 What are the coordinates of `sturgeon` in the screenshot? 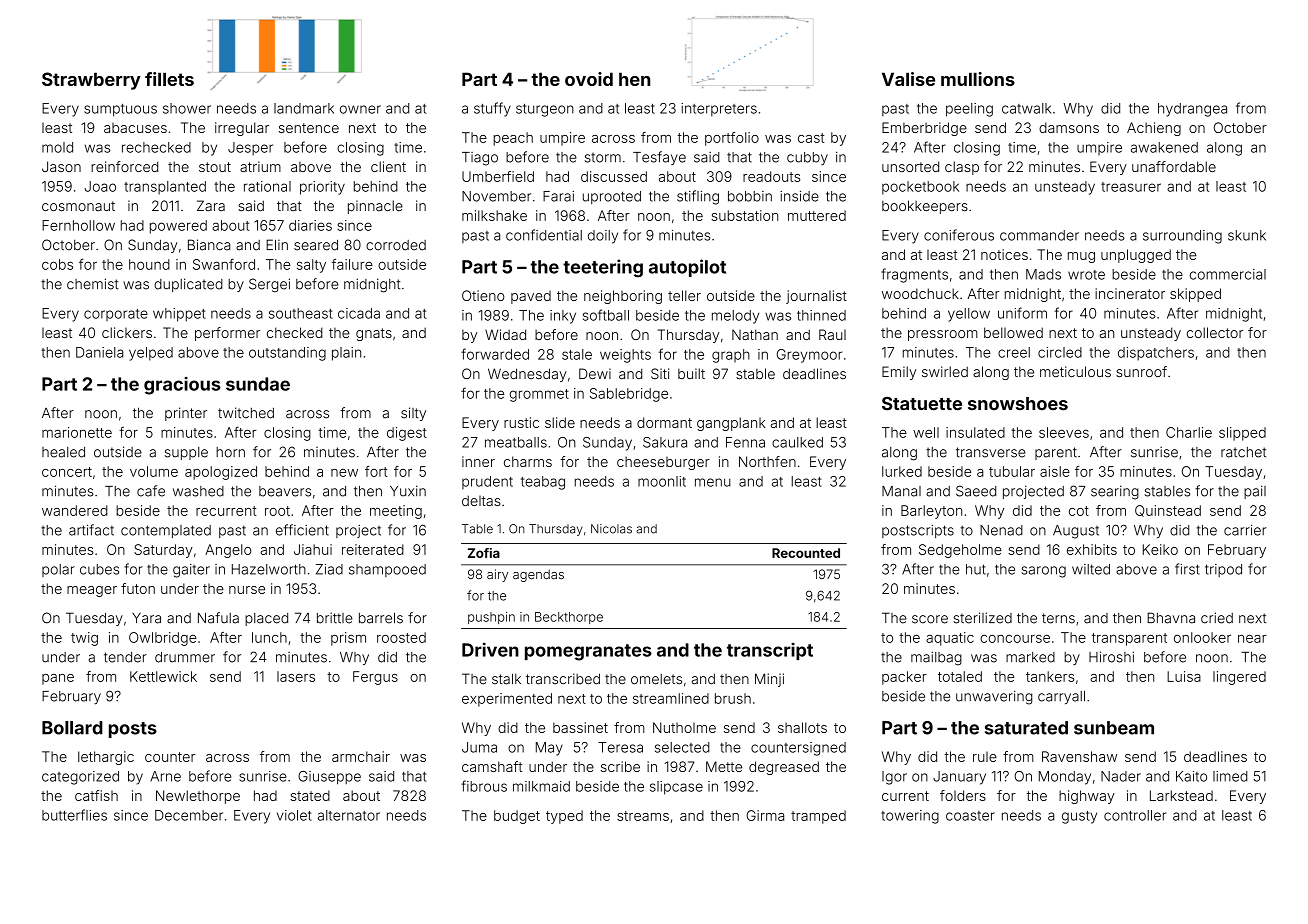 It's located at (545, 110).
